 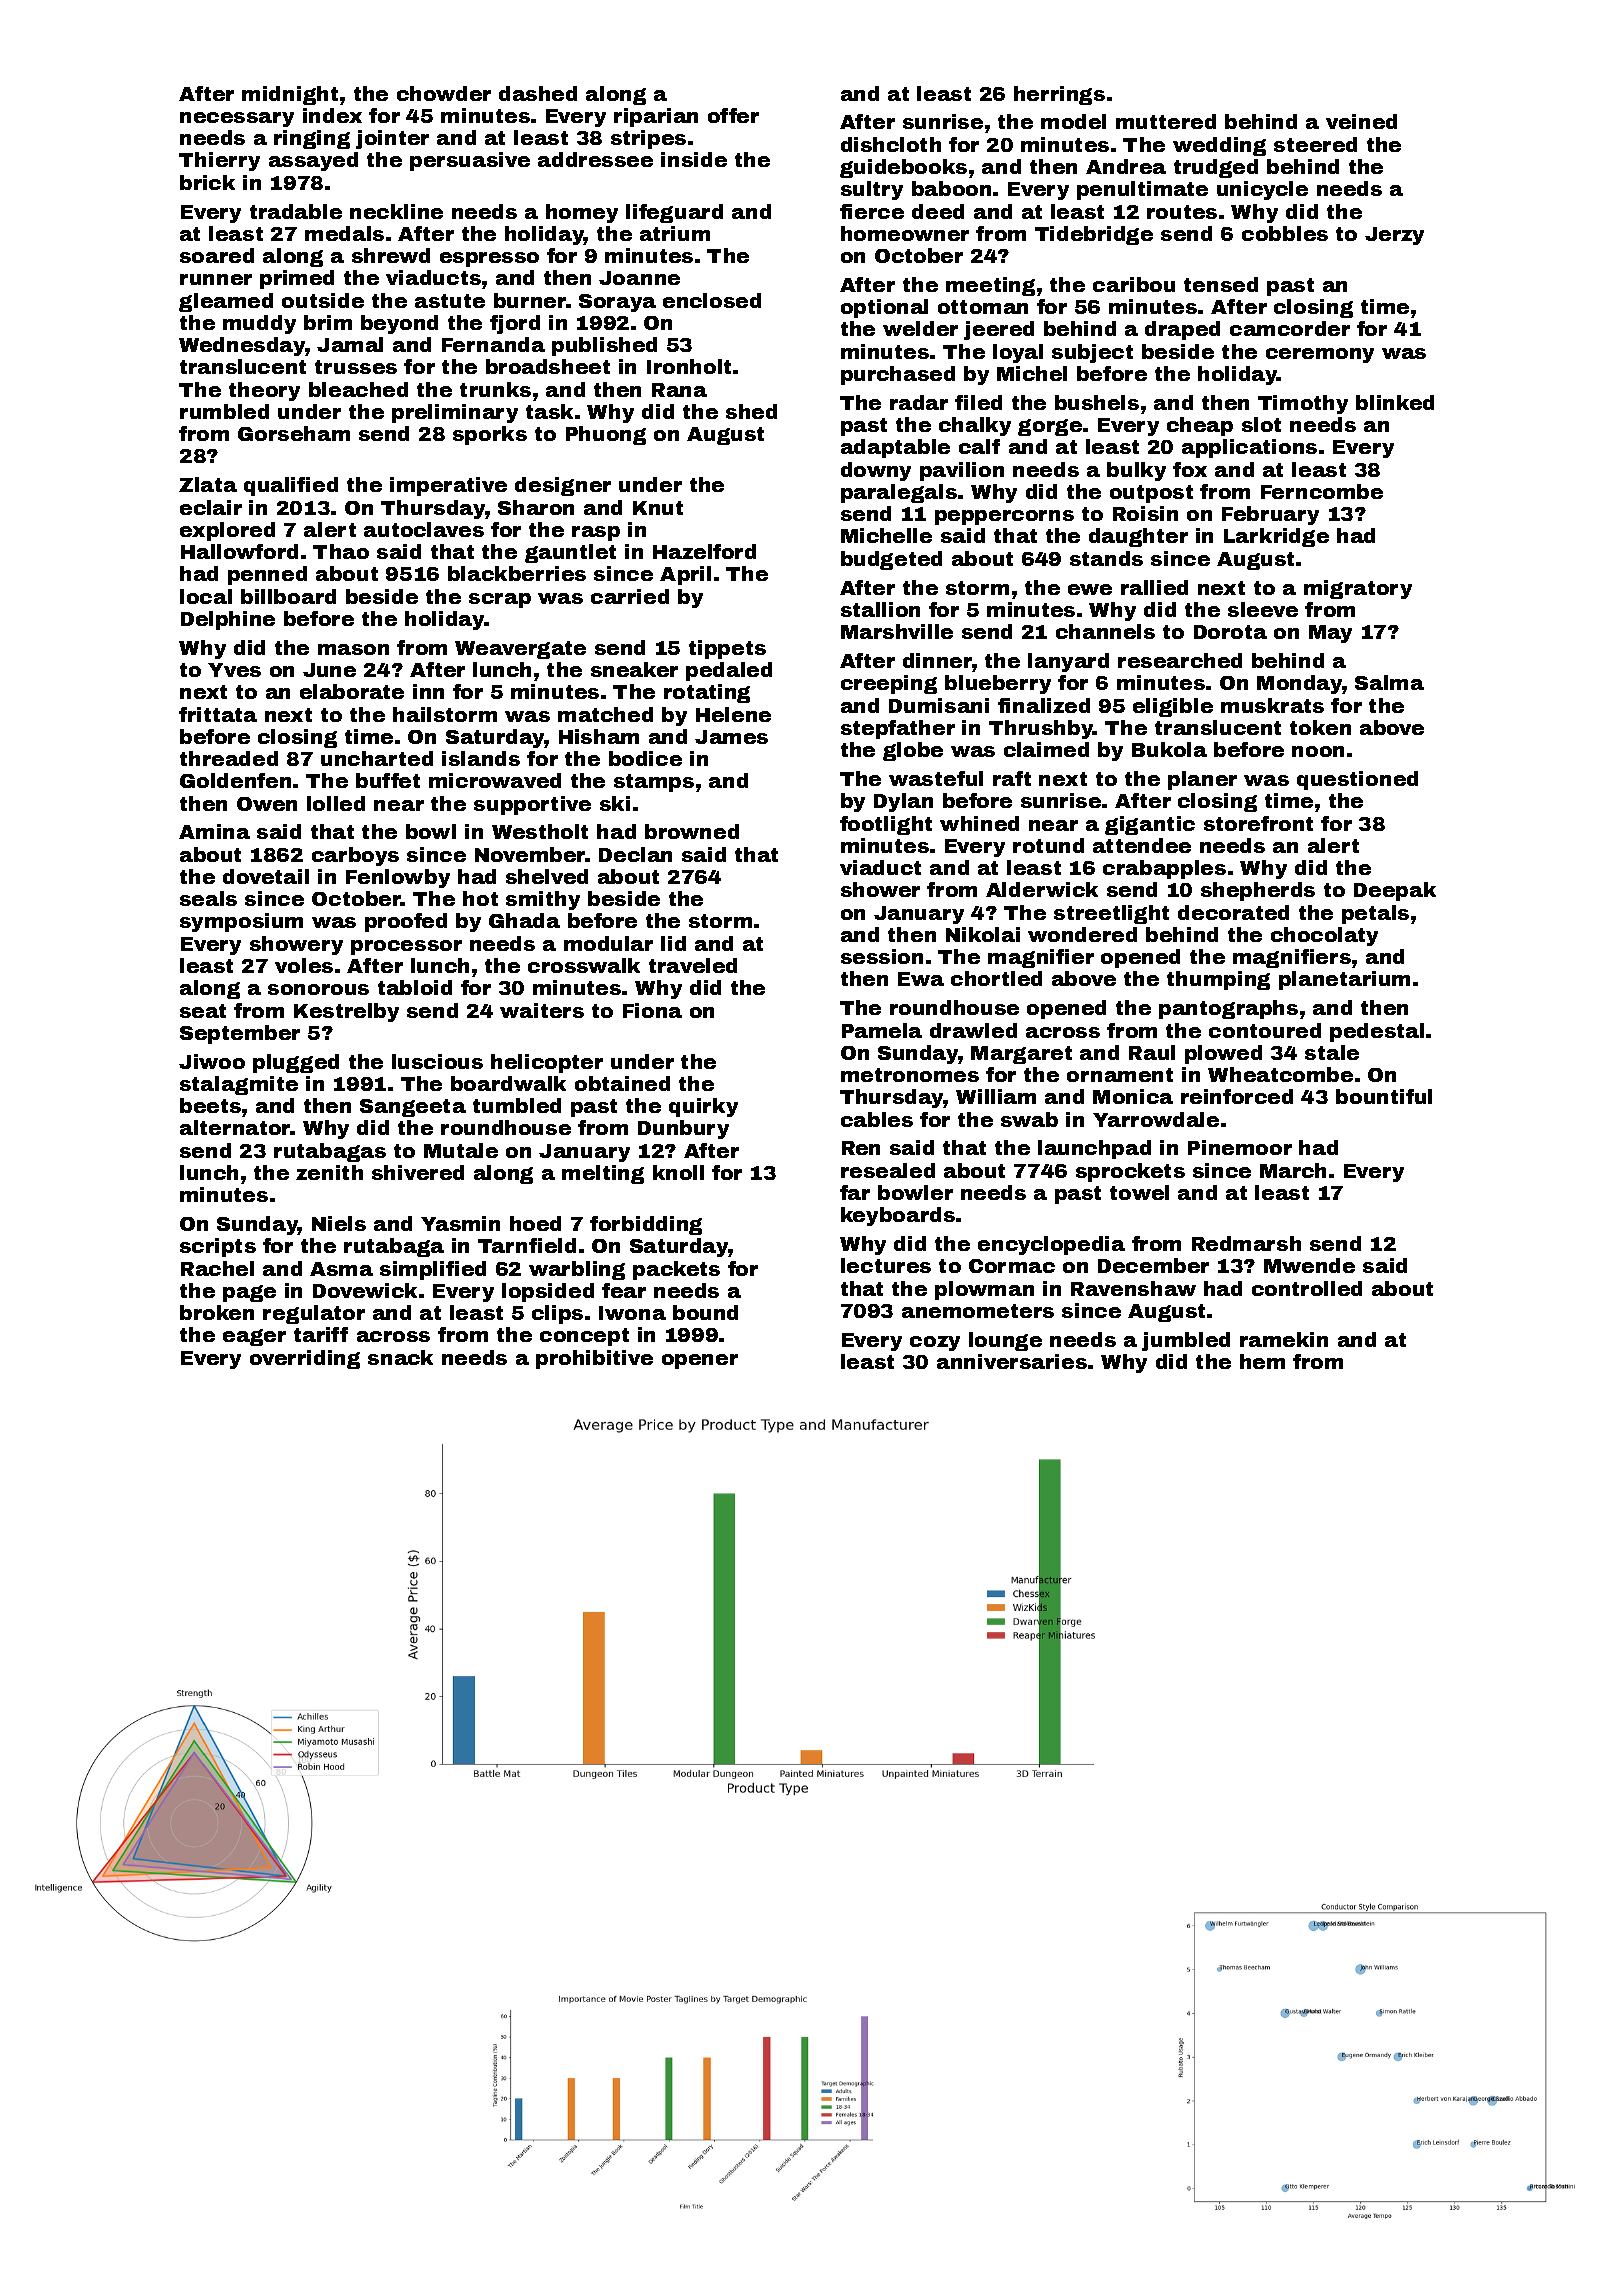 I want to click on deed, so click(x=938, y=211).
